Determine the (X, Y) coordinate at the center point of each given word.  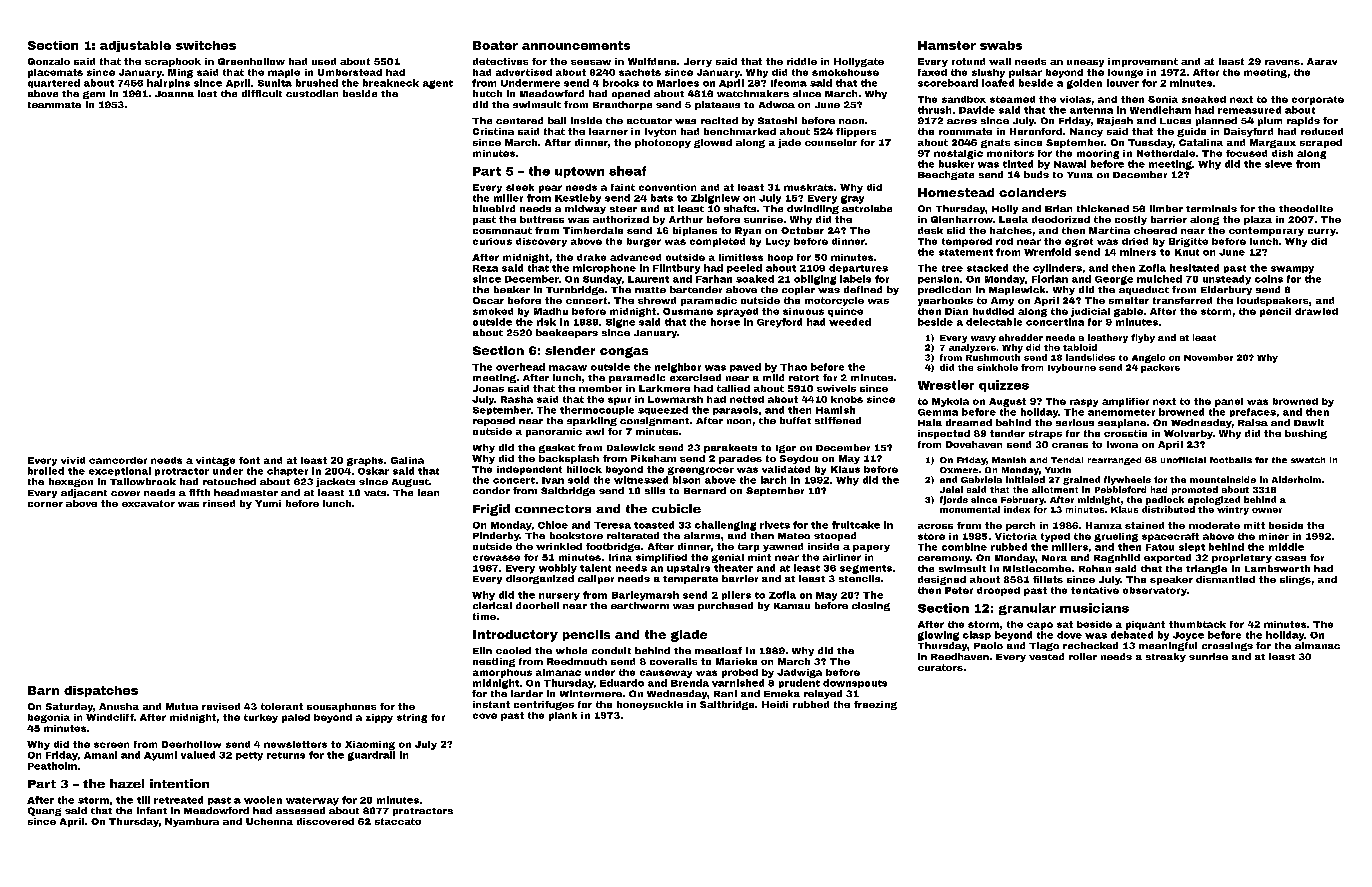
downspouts (855, 683)
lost (207, 93)
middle (1286, 547)
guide (1191, 132)
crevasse (496, 558)
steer (623, 209)
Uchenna (269, 821)
